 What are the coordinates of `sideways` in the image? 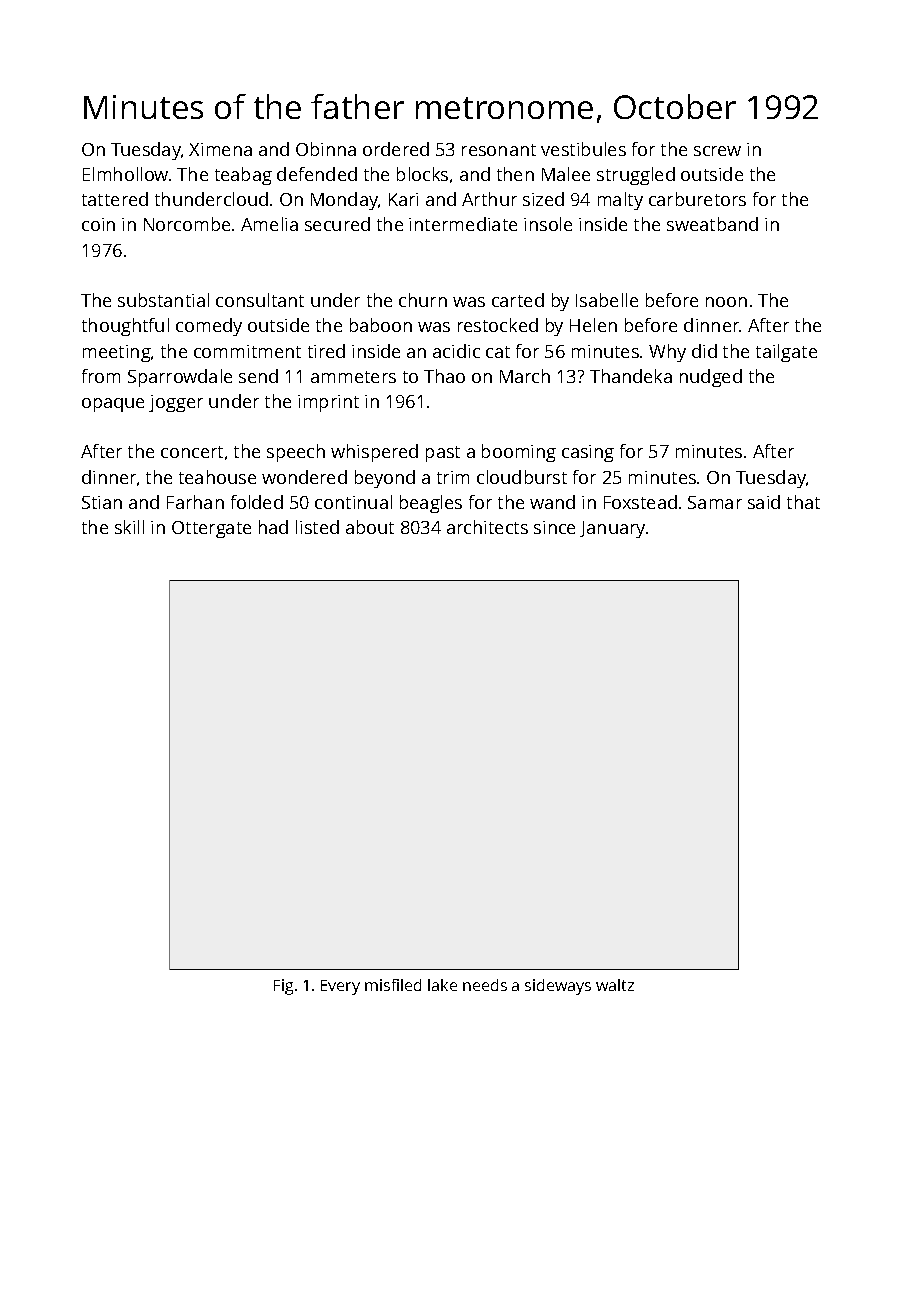 It's located at (558, 987).
